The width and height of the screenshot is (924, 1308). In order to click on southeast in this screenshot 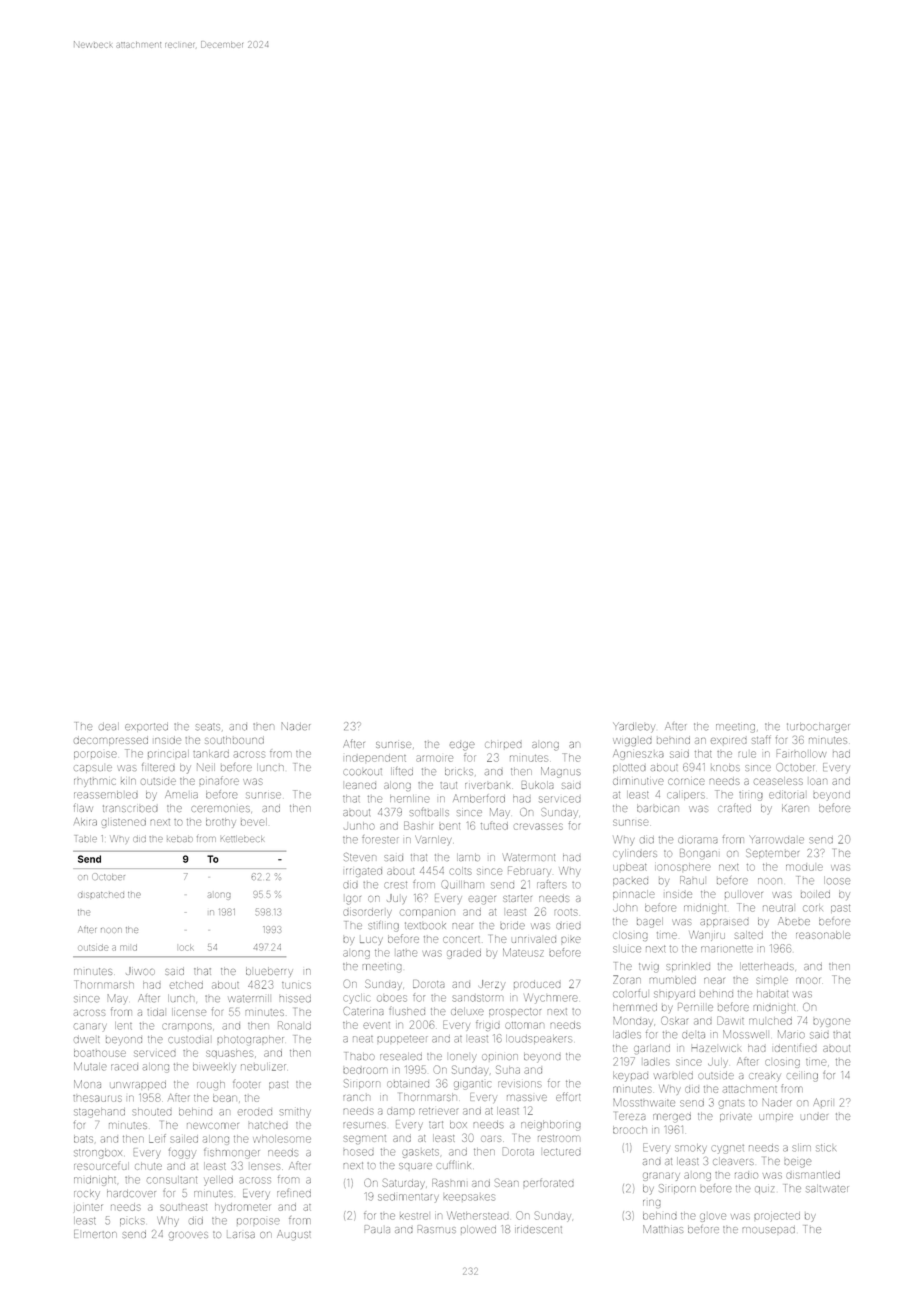, I will do `click(183, 1207)`.
